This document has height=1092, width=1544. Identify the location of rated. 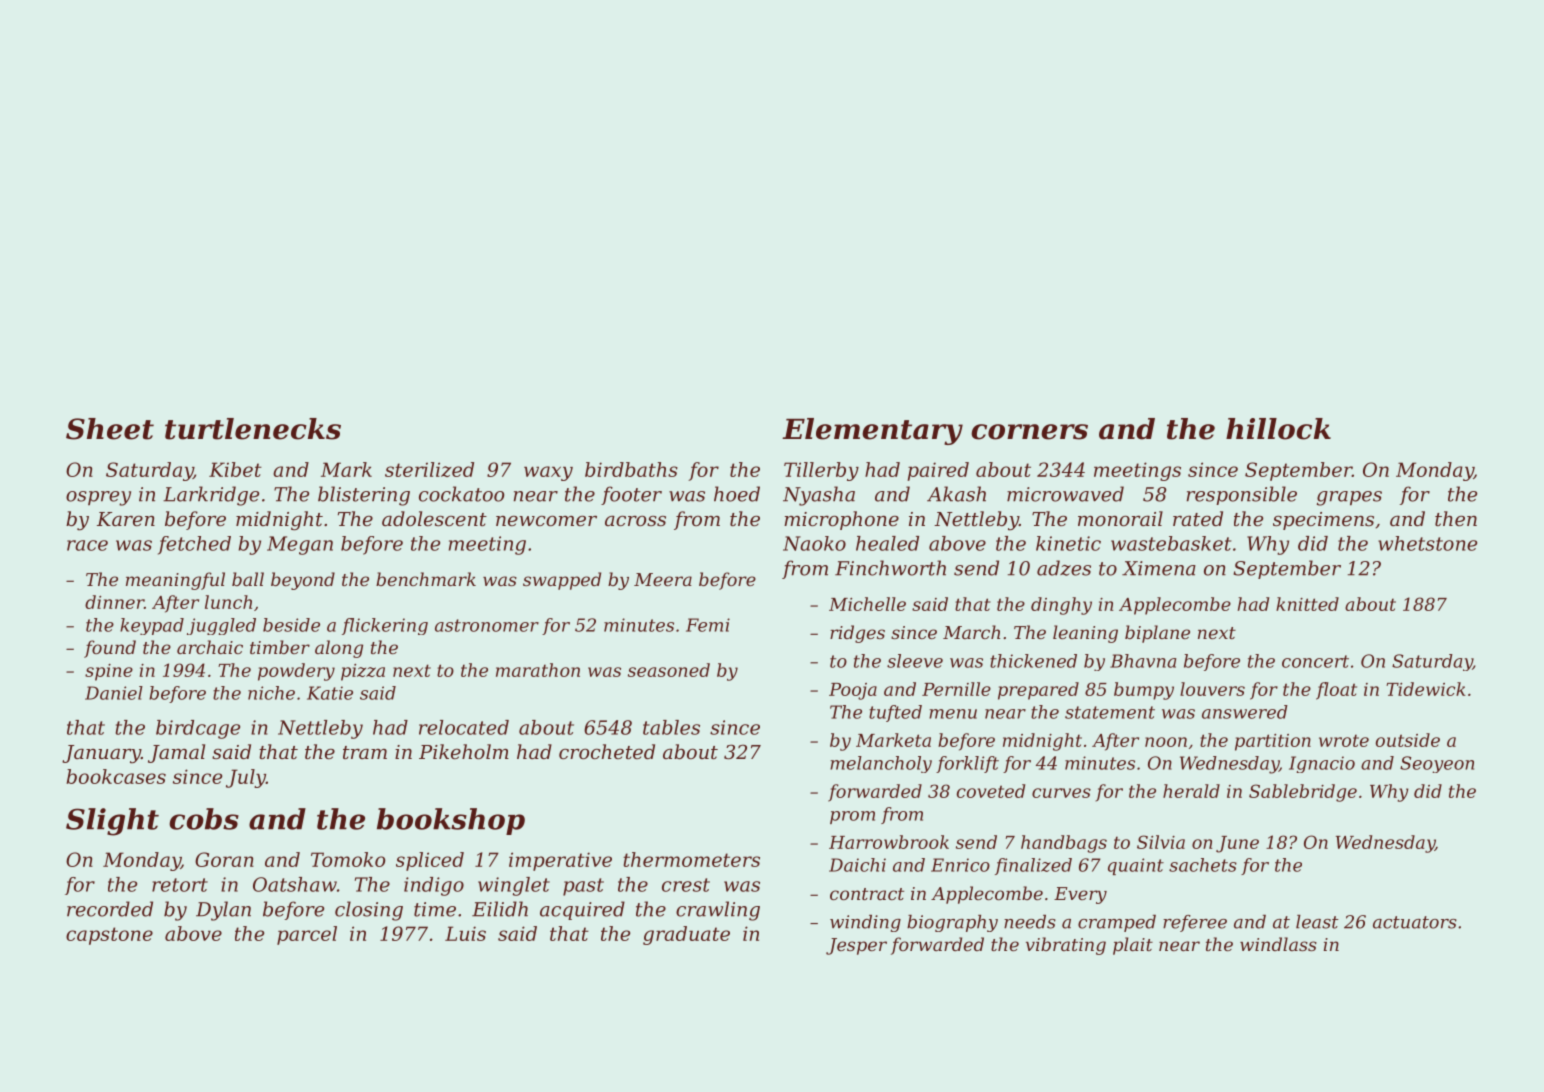
(1198, 518).
